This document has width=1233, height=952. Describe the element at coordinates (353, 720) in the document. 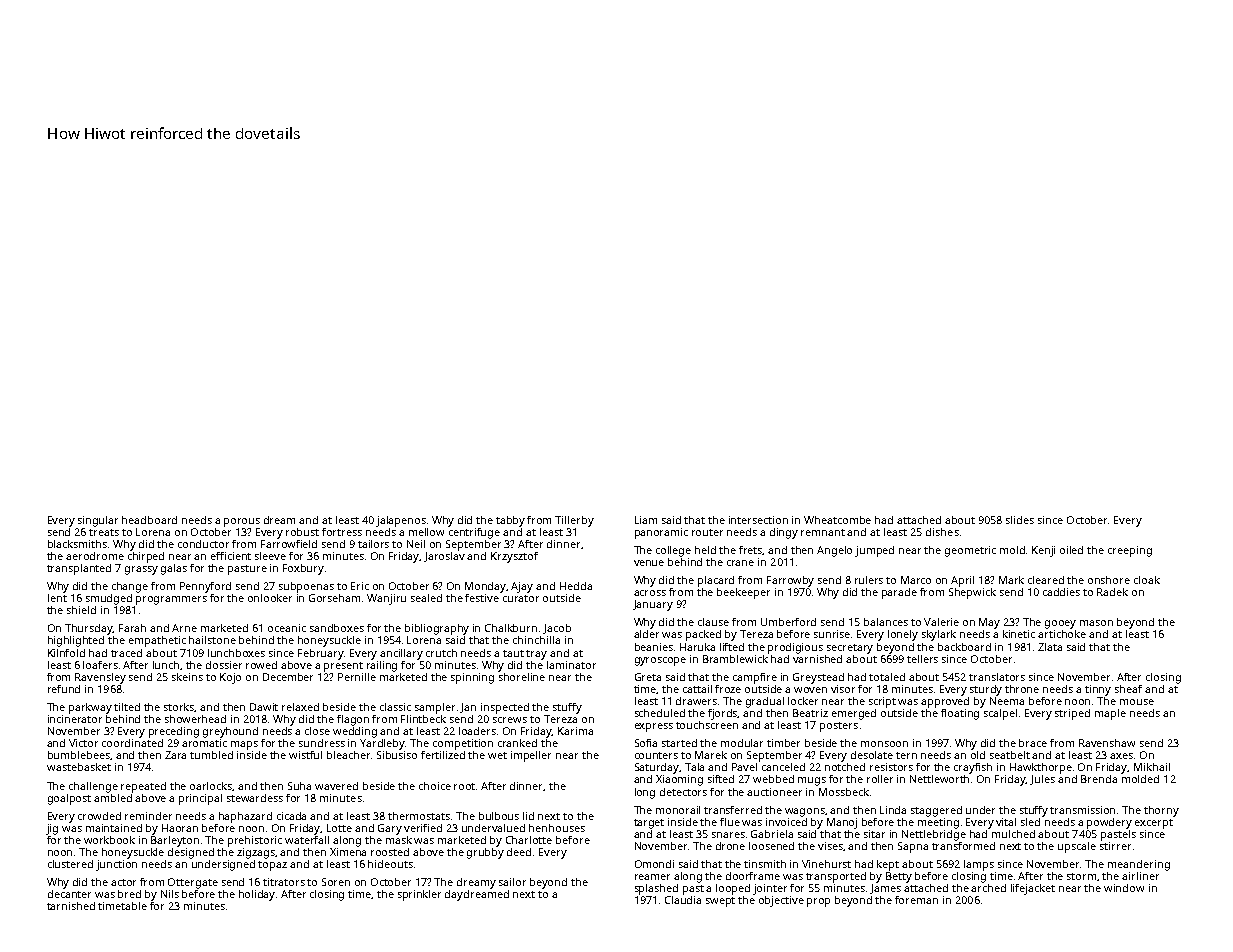

I see `flagon` at that location.
